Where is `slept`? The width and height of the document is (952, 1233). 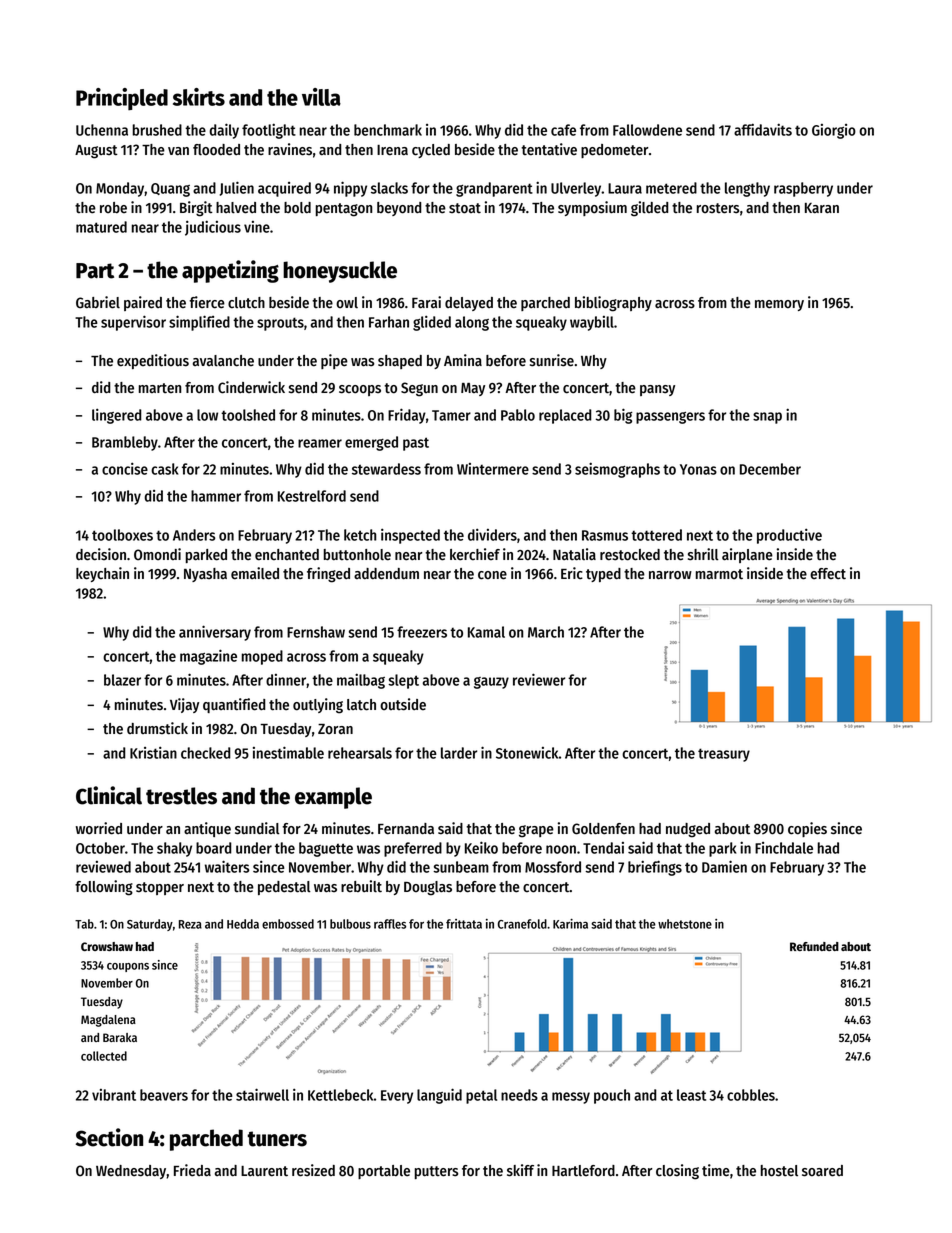 slept is located at coordinates (403, 681).
